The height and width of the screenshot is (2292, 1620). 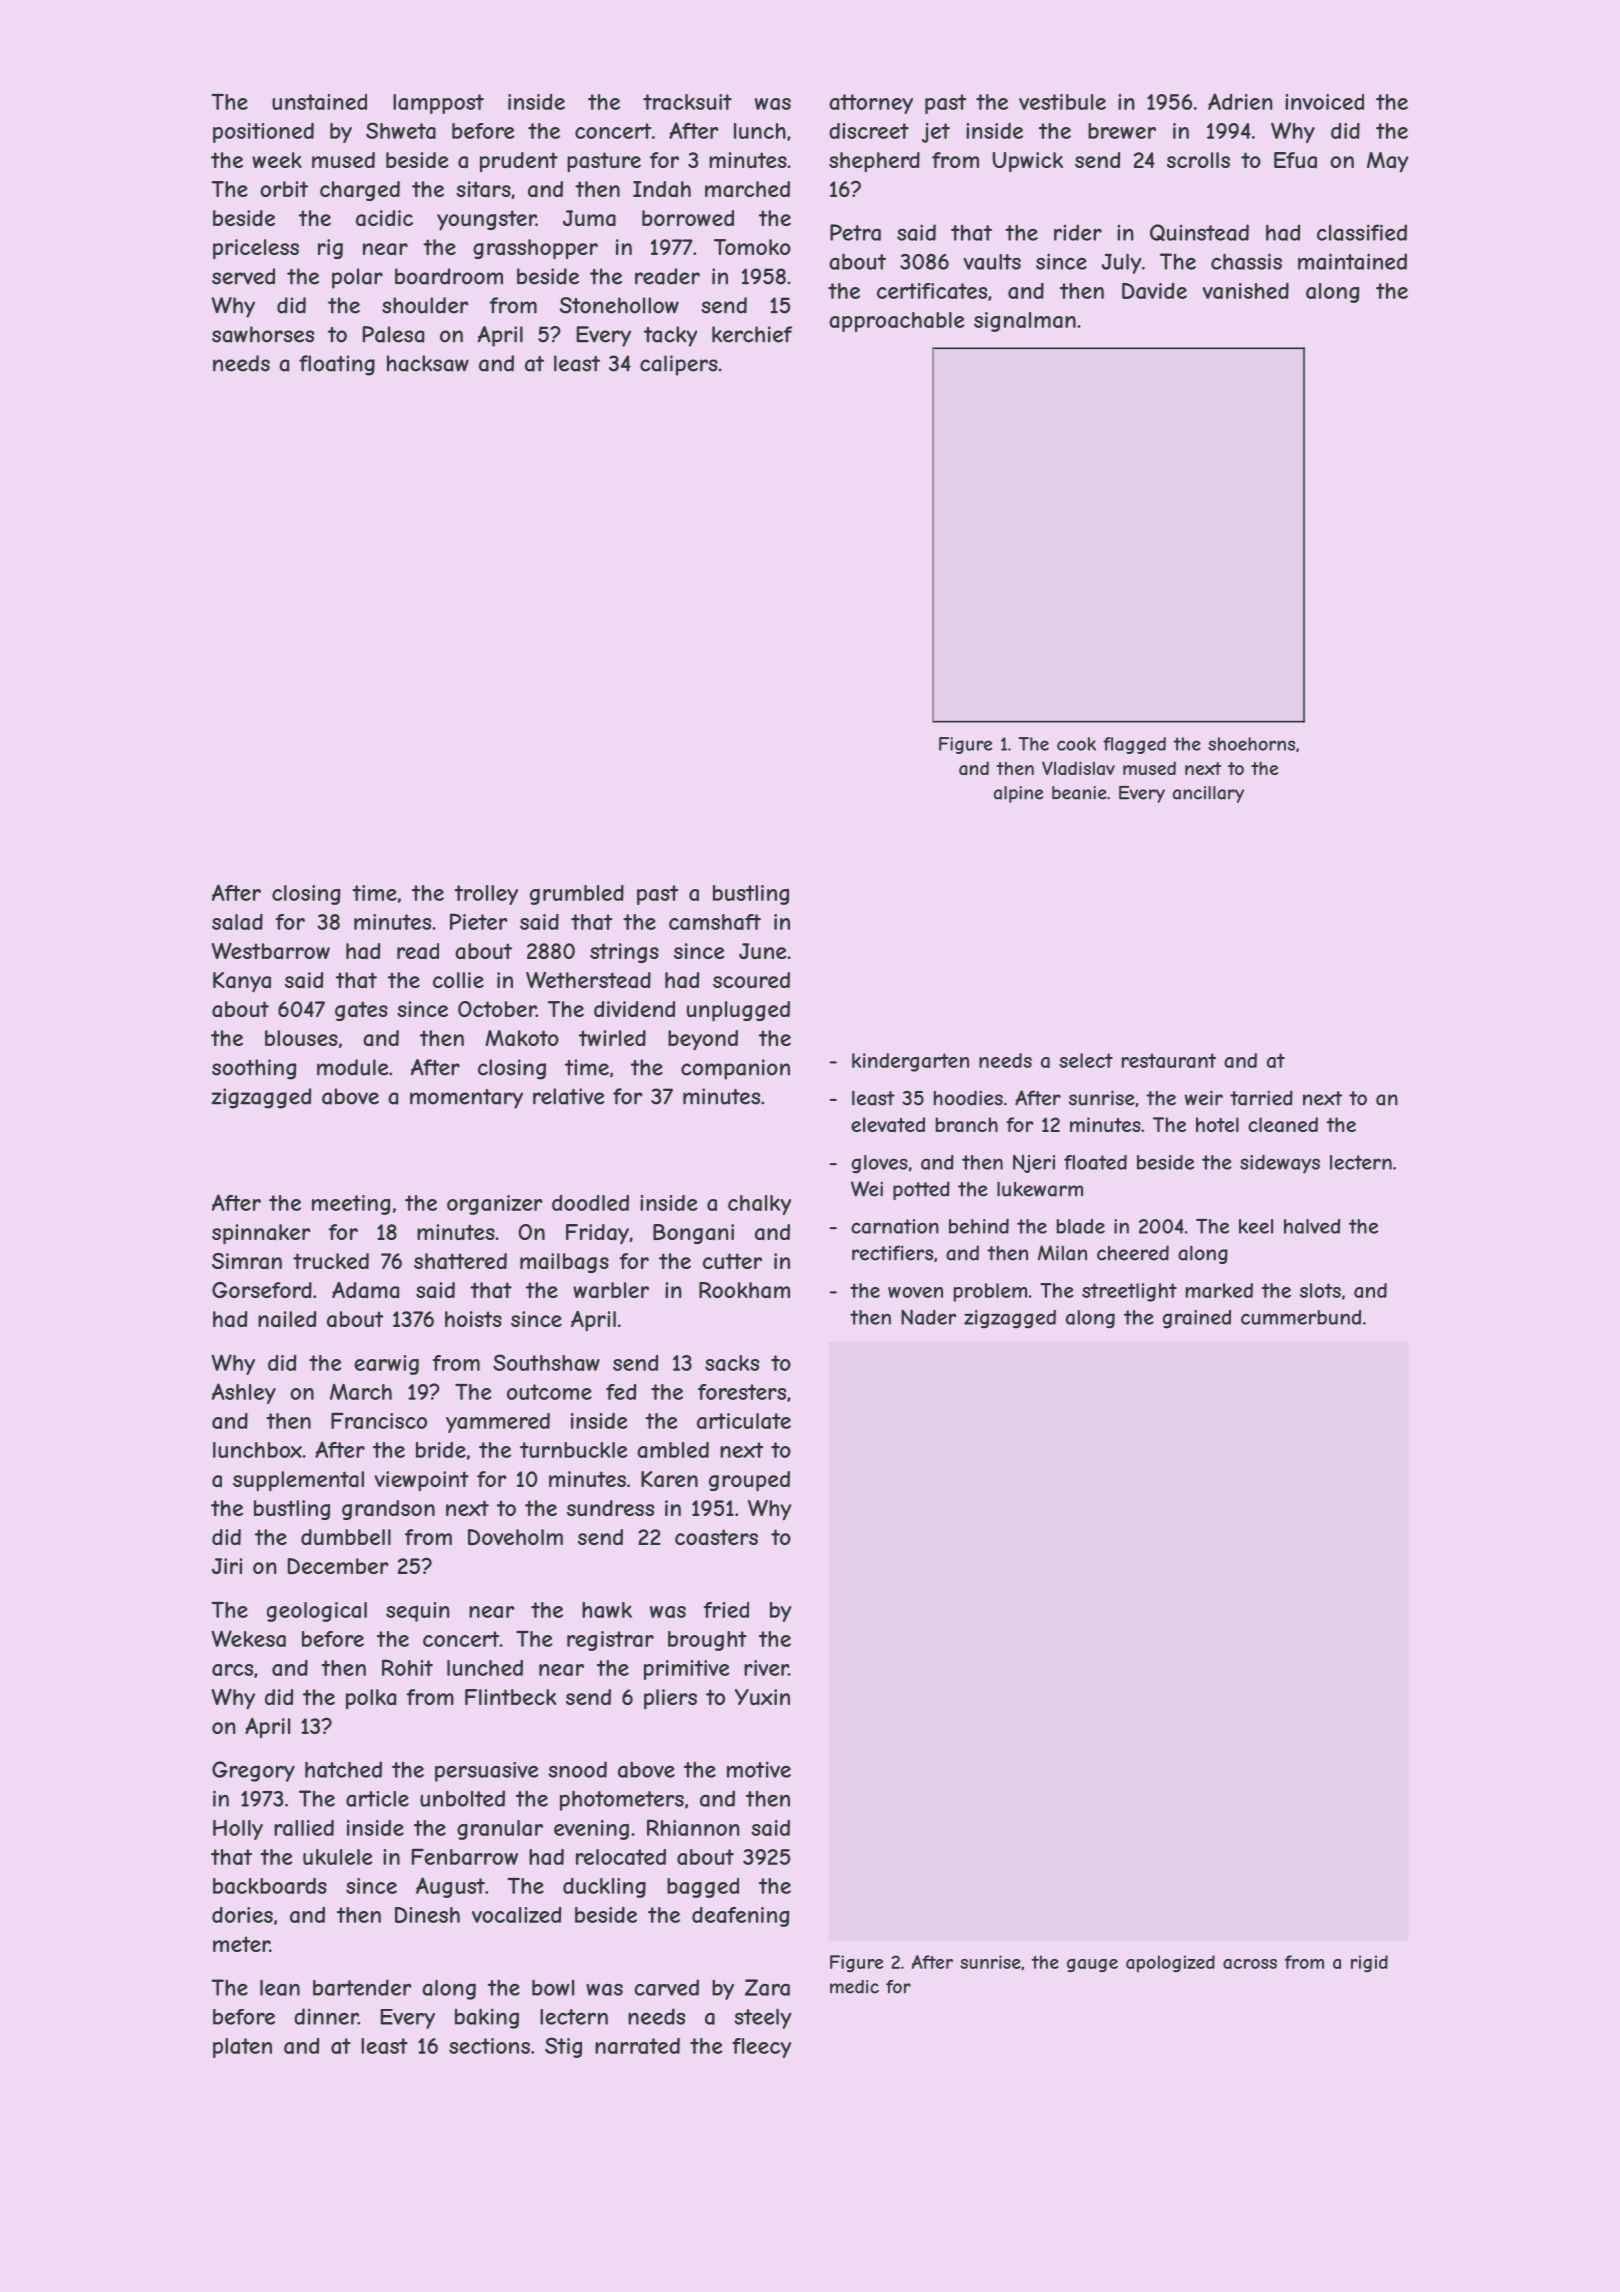 I want to click on Nader, so click(x=928, y=1317).
